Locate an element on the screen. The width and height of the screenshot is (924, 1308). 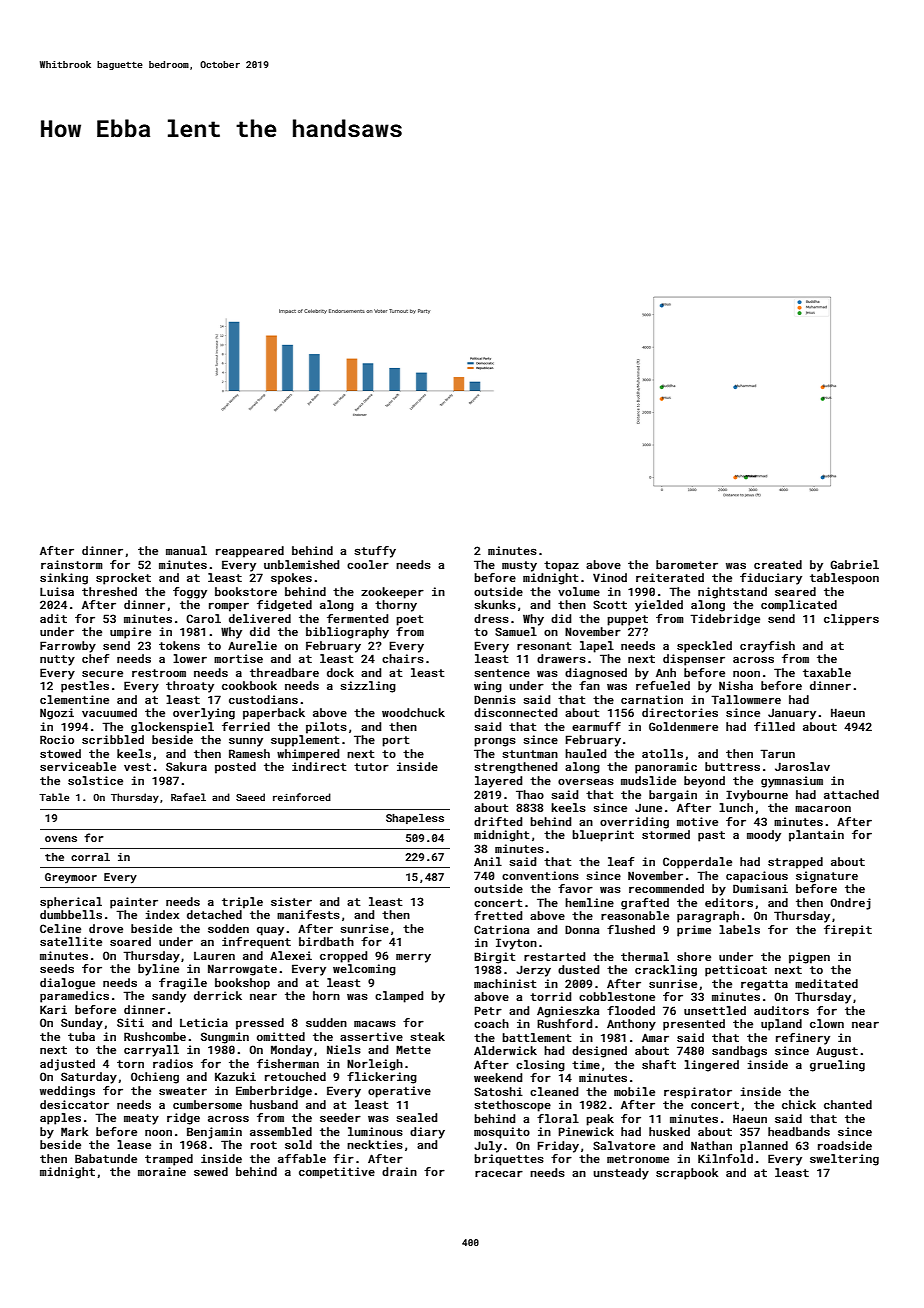
reinforced is located at coordinates (302, 797).
